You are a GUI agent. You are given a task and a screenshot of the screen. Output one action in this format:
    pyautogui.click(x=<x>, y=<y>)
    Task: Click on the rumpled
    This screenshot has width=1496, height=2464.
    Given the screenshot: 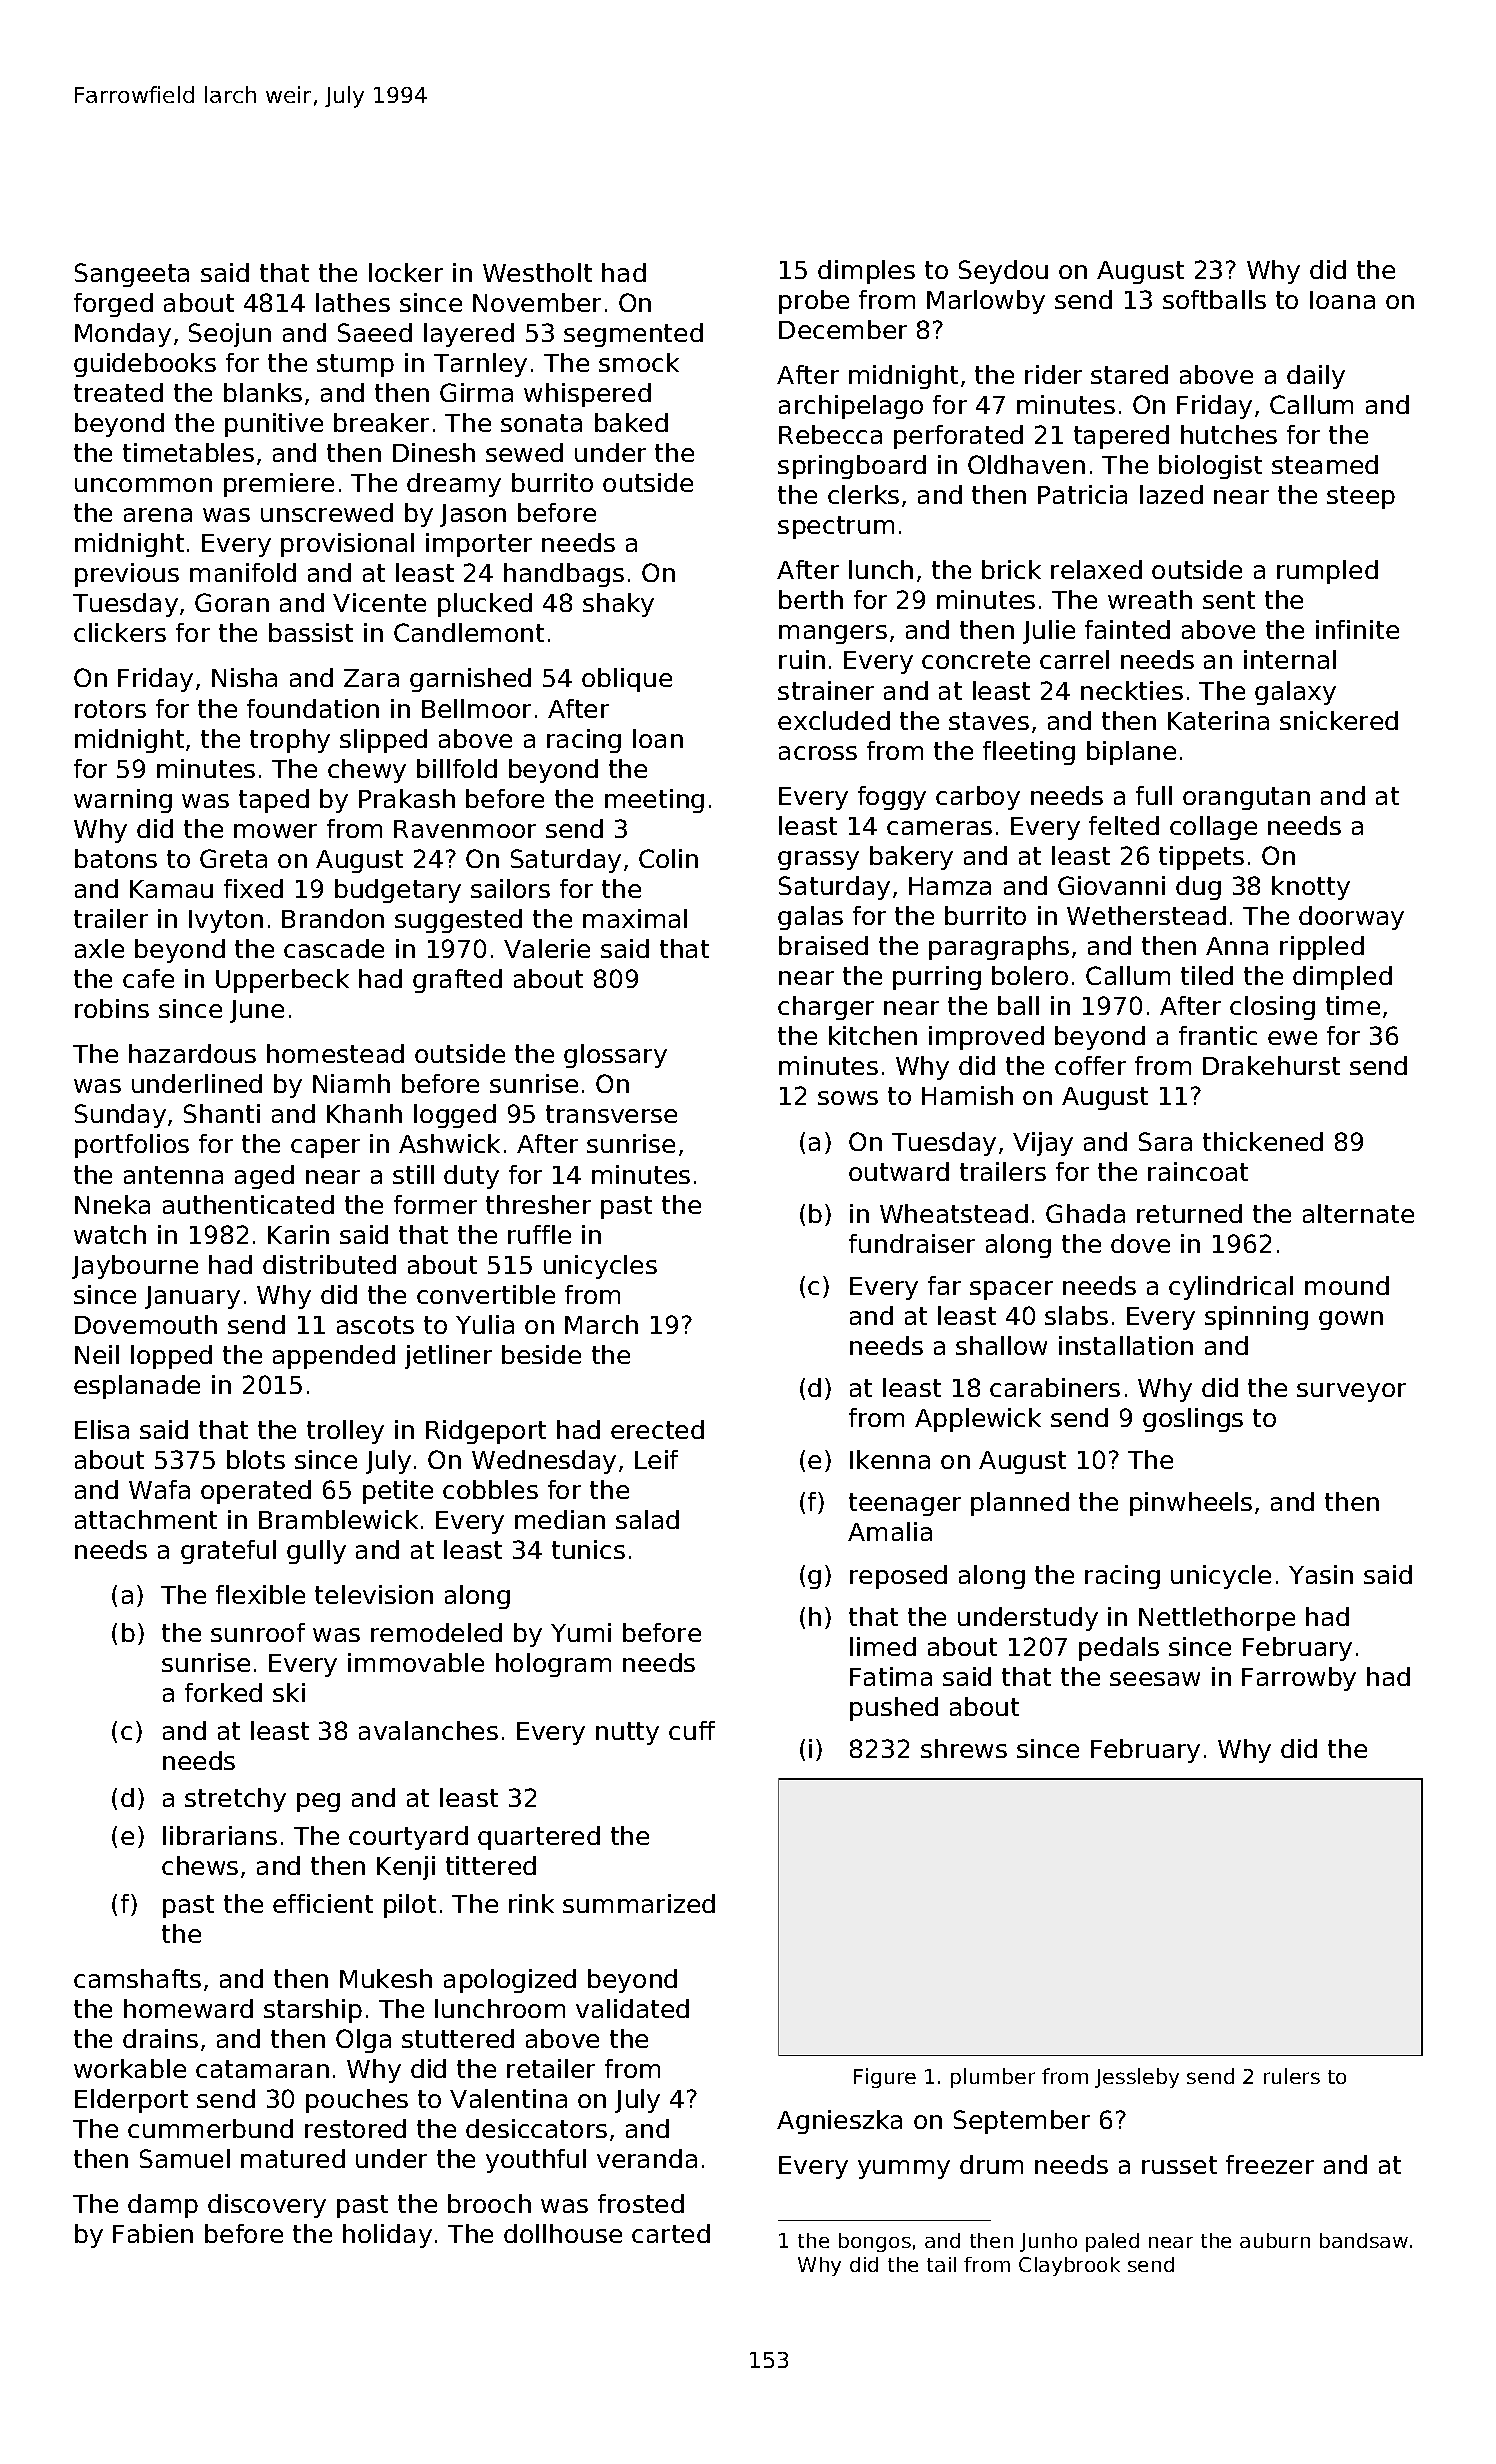 What is the action you would take?
    pyautogui.click(x=1327, y=572)
